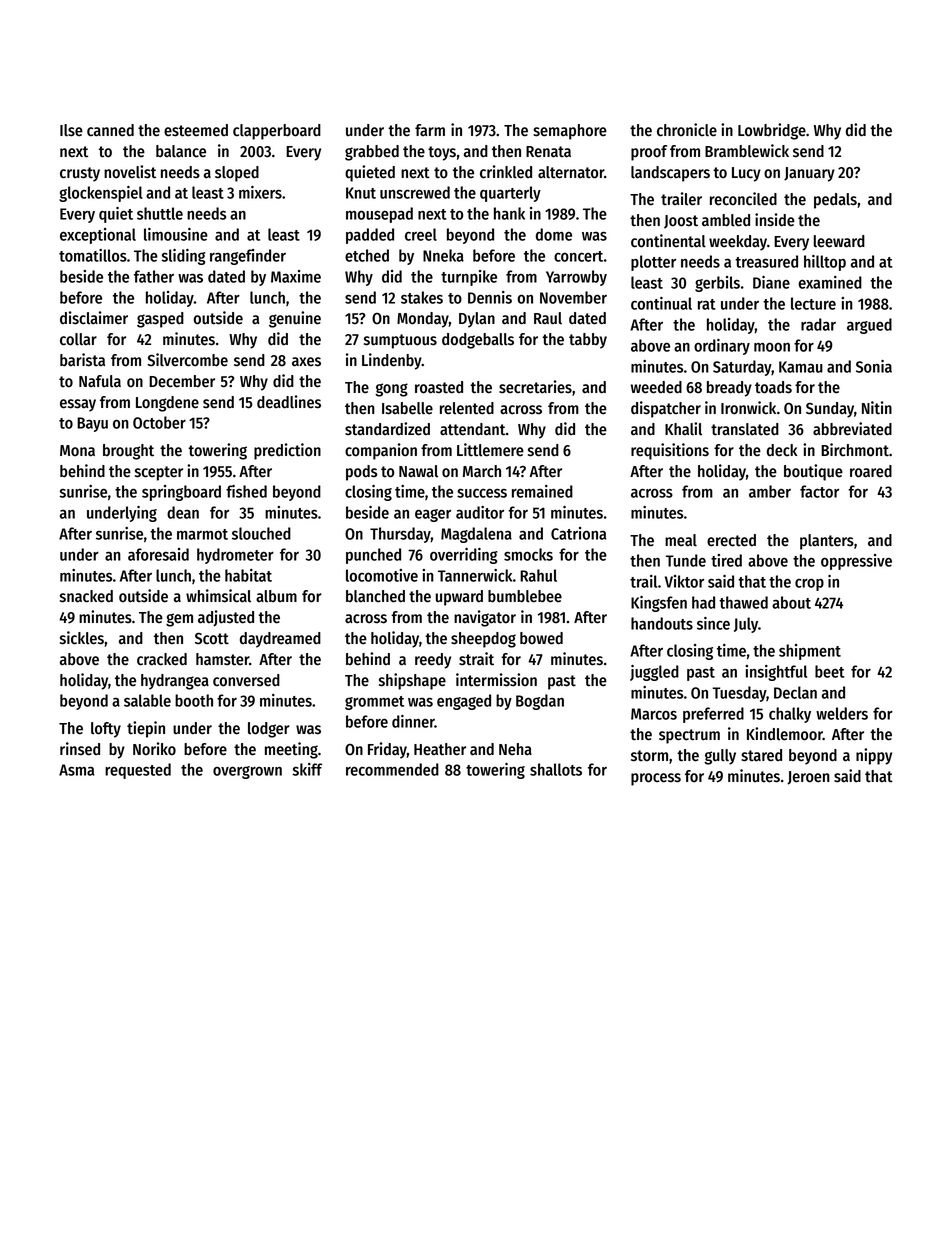 Image resolution: width=952 pixels, height=1233 pixels. What do you see at coordinates (260, 192) in the page?
I see `mixers` at bounding box center [260, 192].
